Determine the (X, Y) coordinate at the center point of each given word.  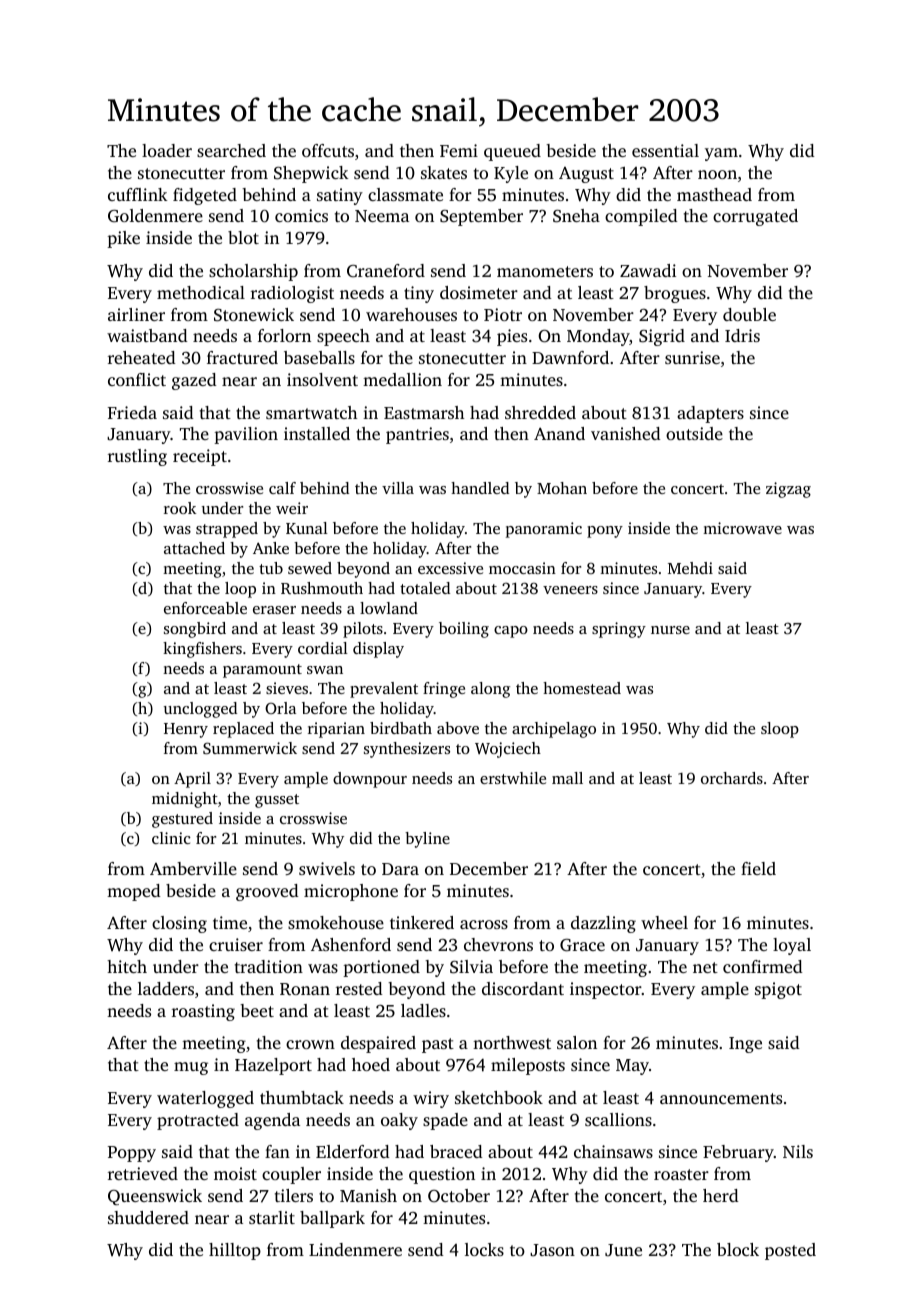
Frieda (132, 412)
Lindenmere (355, 1249)
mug (191, 1068)
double (749, 314)
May (632, 1067)
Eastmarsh (424, 412)
